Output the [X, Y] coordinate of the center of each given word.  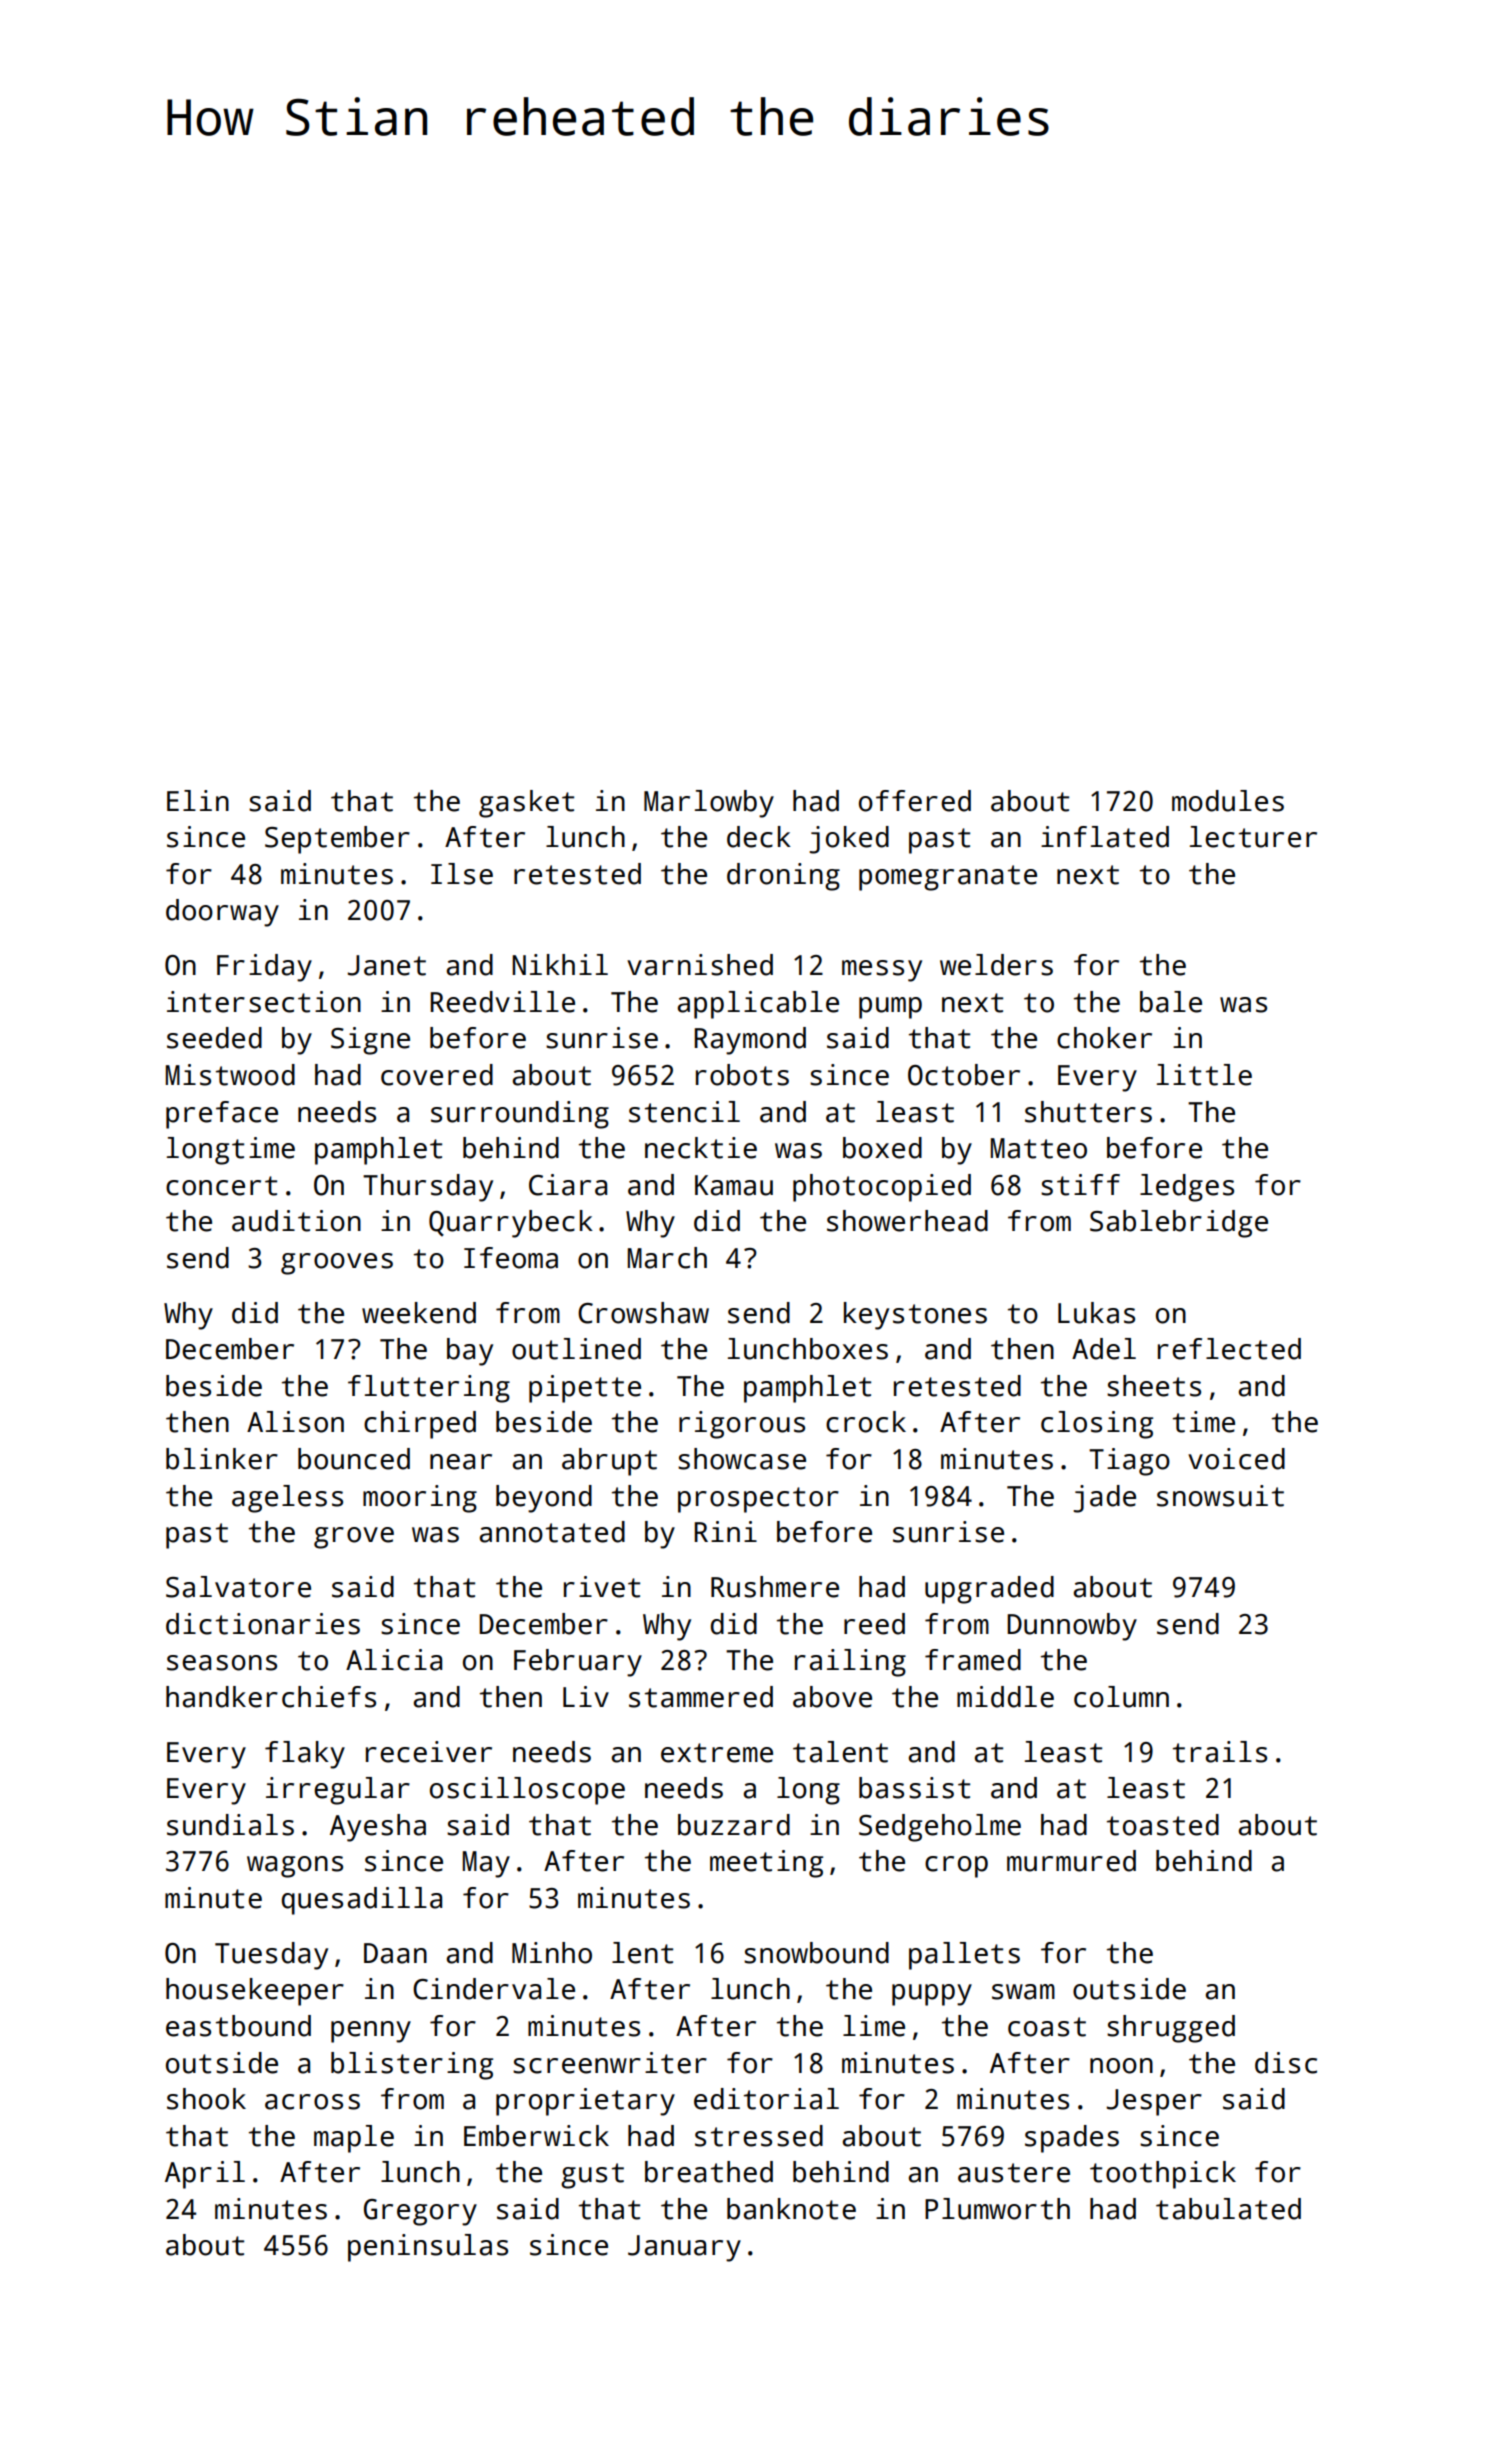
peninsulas [428, 2248]
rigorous [742, 1425]
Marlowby [709, 804]
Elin [198, 800]
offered [915, 801]
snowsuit [1220, 1496]
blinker [222, 1459]
